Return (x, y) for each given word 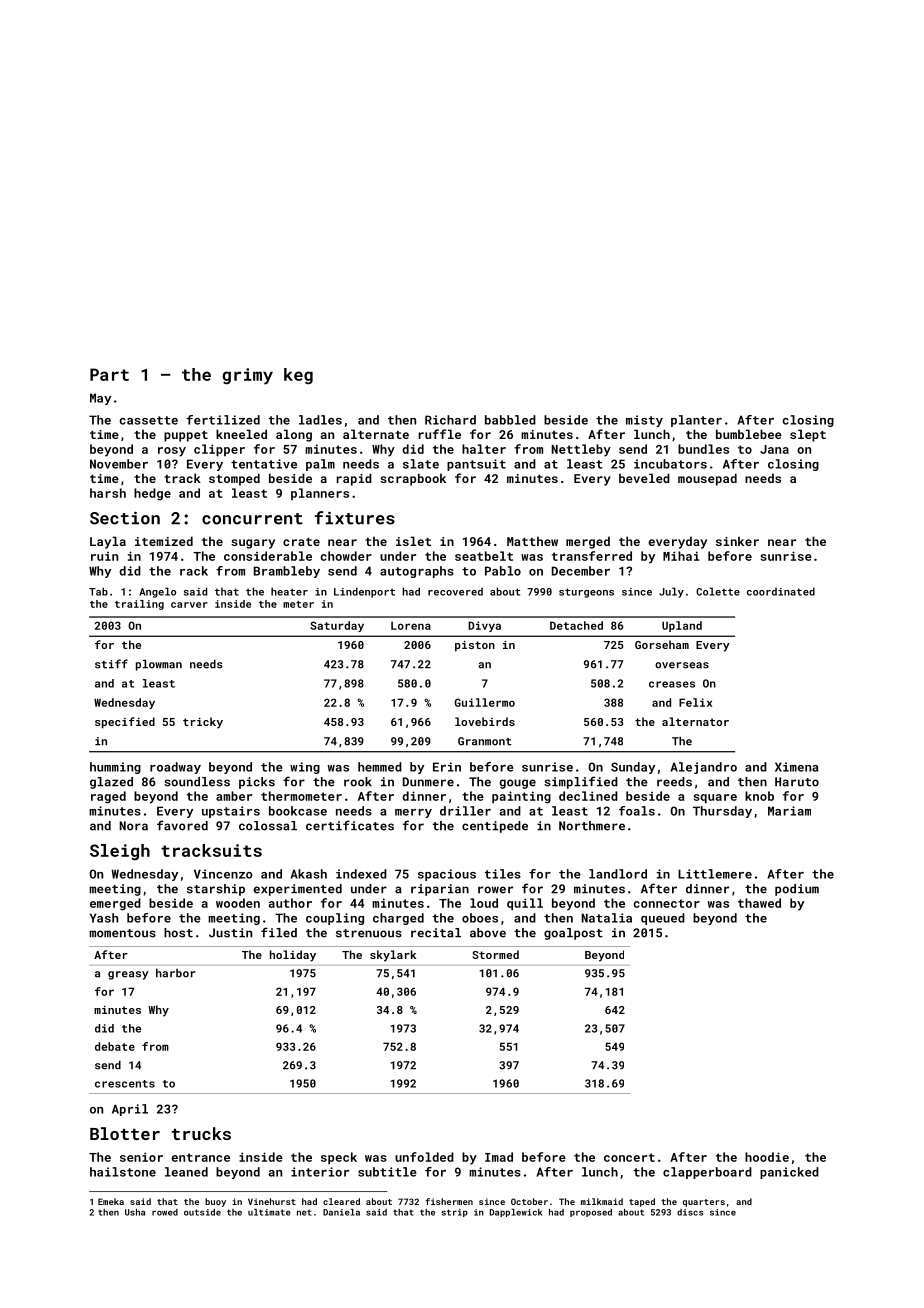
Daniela (341, 1212)
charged (398, 919)
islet (413, 541)
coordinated (781, 591)
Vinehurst (272, 1201)
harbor (176, 973)
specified (125, 723)
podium (797, 890)
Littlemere (715, 874)
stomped (234, 479)
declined (588, 796)
